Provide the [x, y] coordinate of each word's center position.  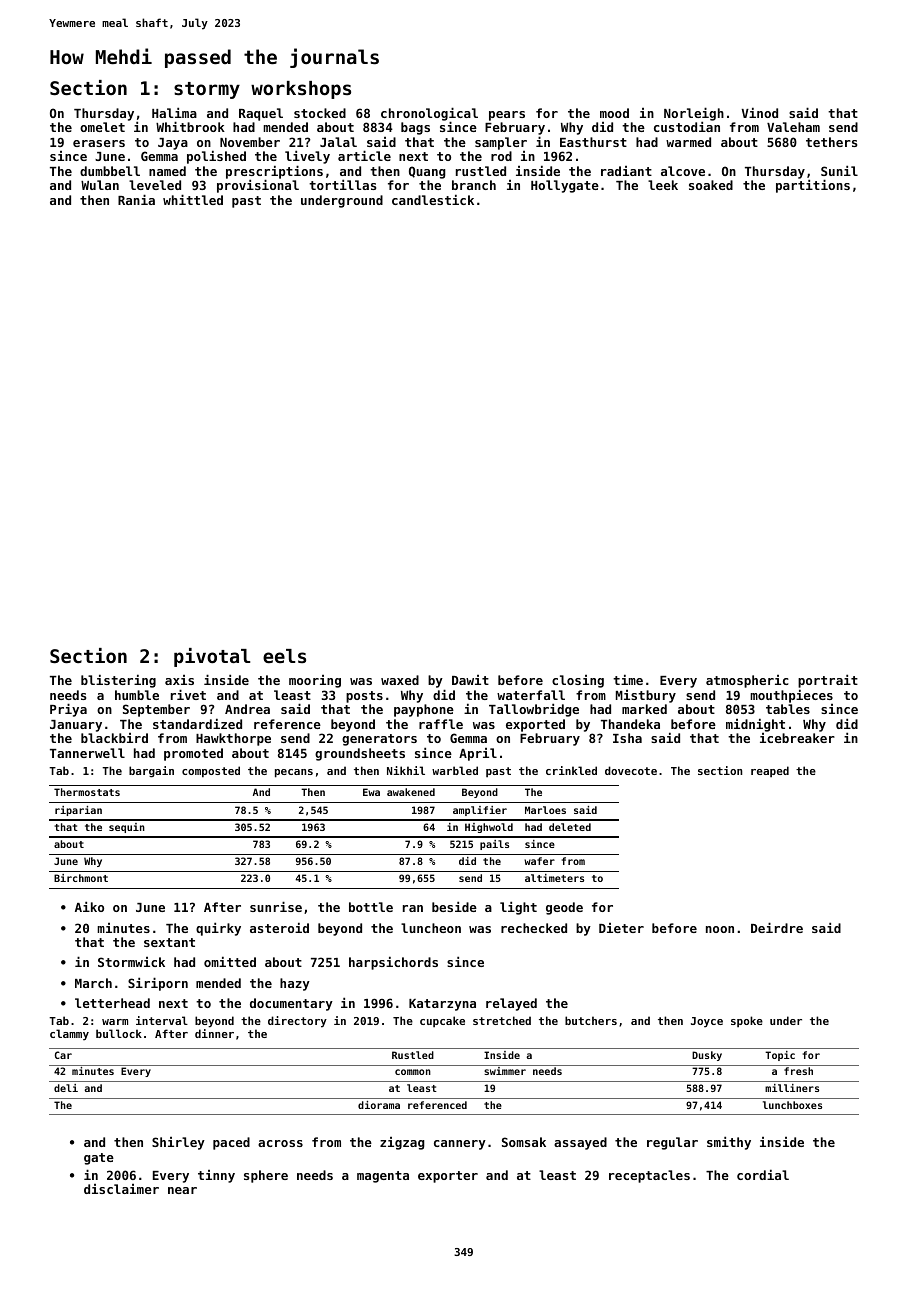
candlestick [433, 199]
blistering [118, 681]
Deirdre [777, 927]
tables [788, 709]
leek [663, 185]
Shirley [178, 1143]
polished [216, 157]
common [413, 1072]
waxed [400, 680]
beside [454, 906]
